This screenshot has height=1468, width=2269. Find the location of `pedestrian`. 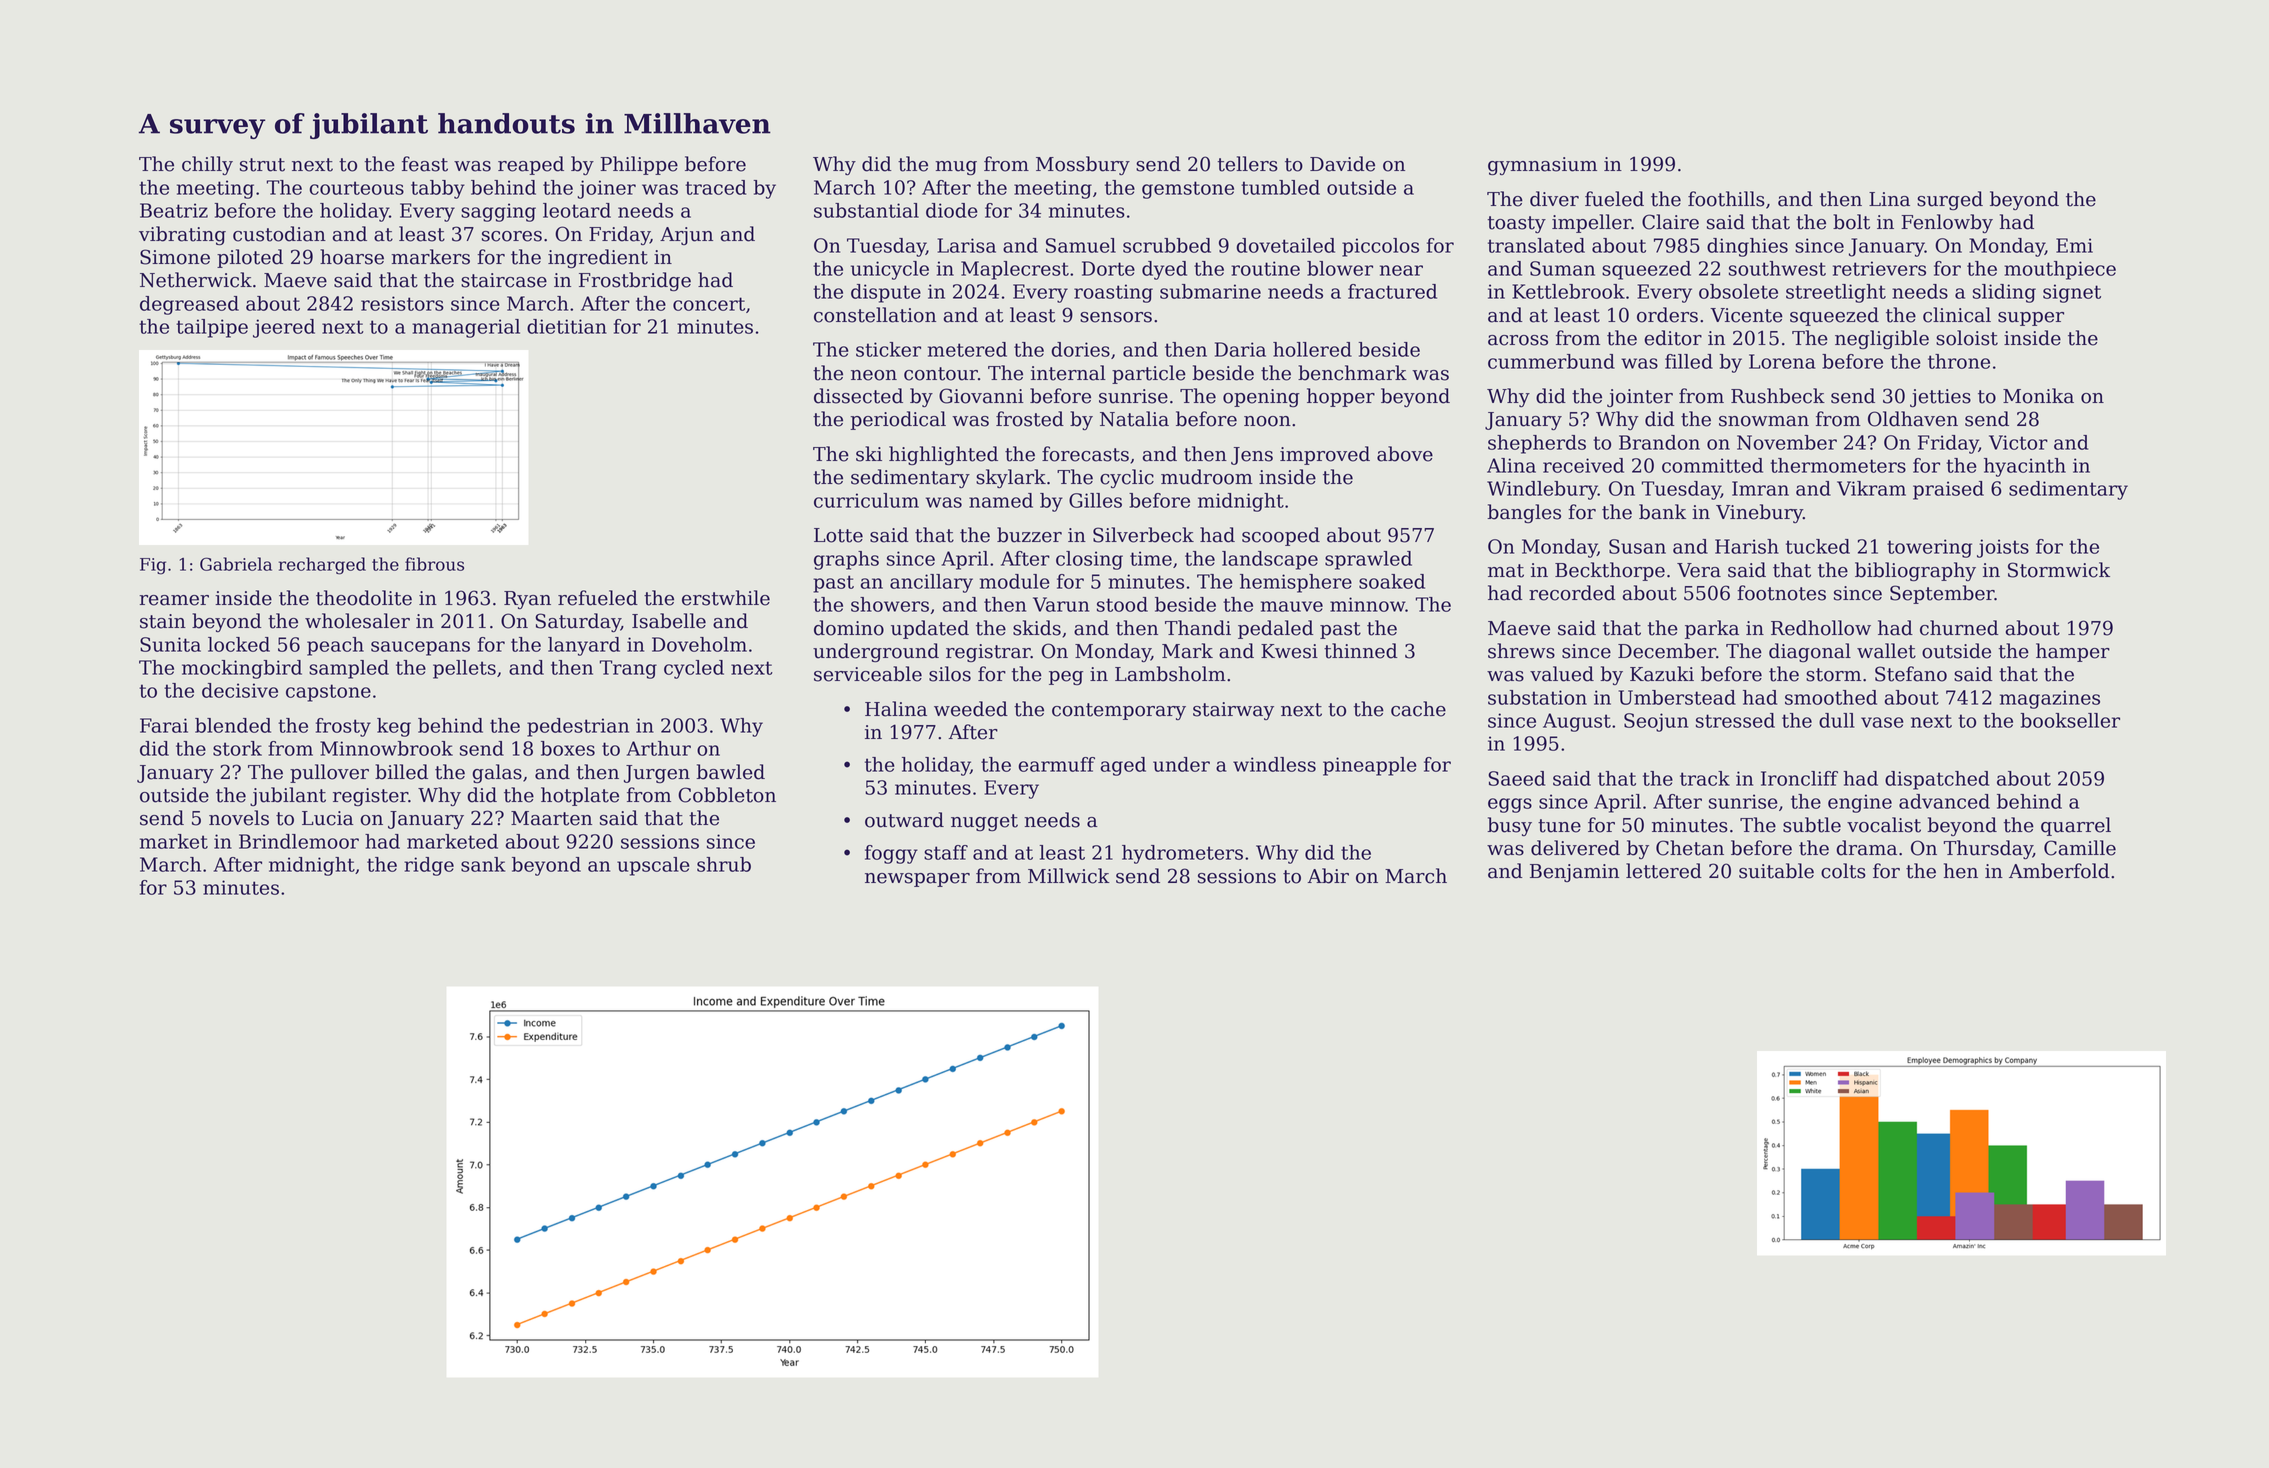

pedestrian is located at coordinates (578, 727).
